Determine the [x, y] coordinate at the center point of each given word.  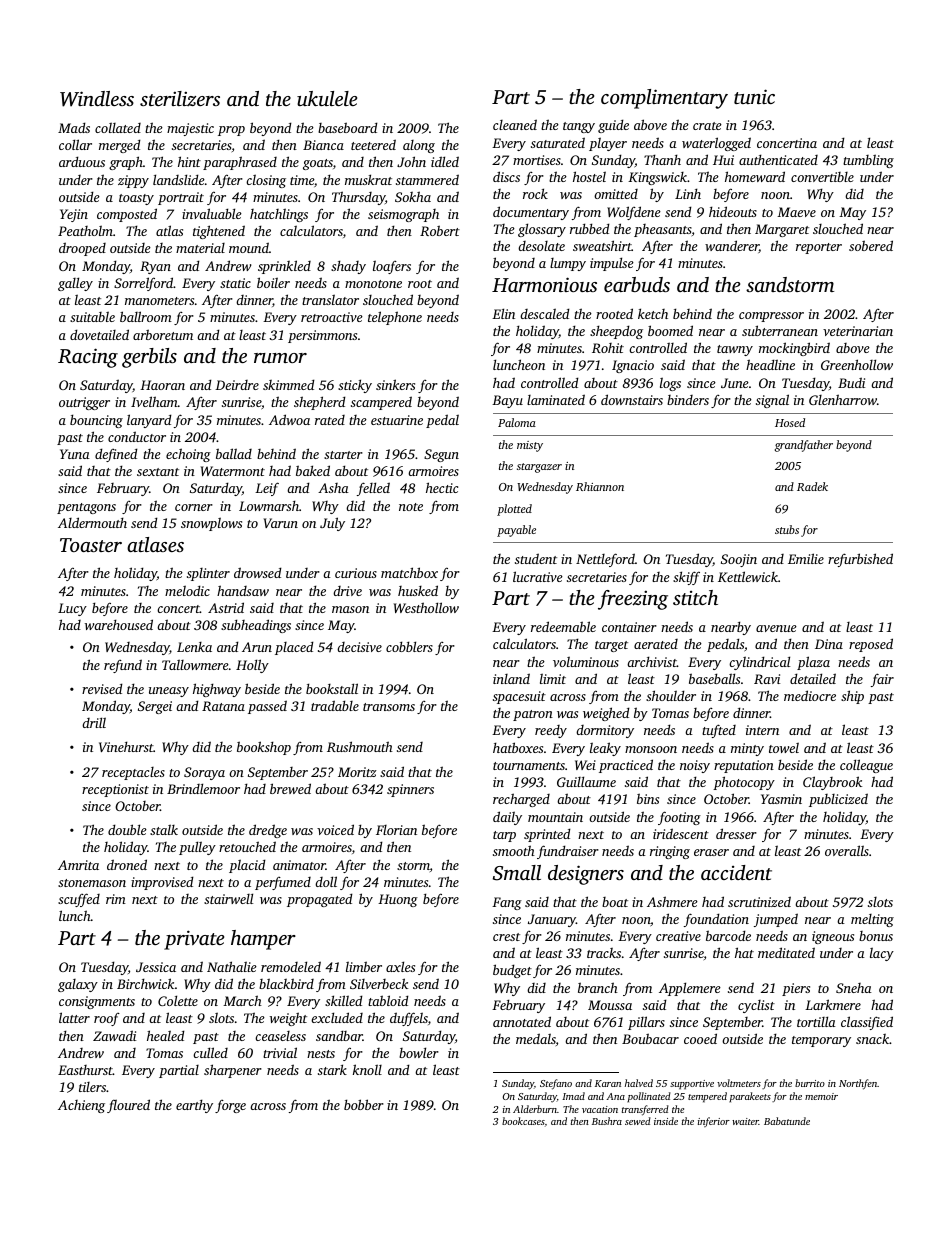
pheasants [663, 230]
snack [872, 1039]
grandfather [804, 446]
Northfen [858, 1084]
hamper [263, 940]
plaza [813, 663]
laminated [556, 399]
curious [356, 573]
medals [536, 1038]
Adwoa [289, 419]
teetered [373, 144]
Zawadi [114, 1035]
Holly [252, 666]
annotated [522, 1021]
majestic [190, 129]
